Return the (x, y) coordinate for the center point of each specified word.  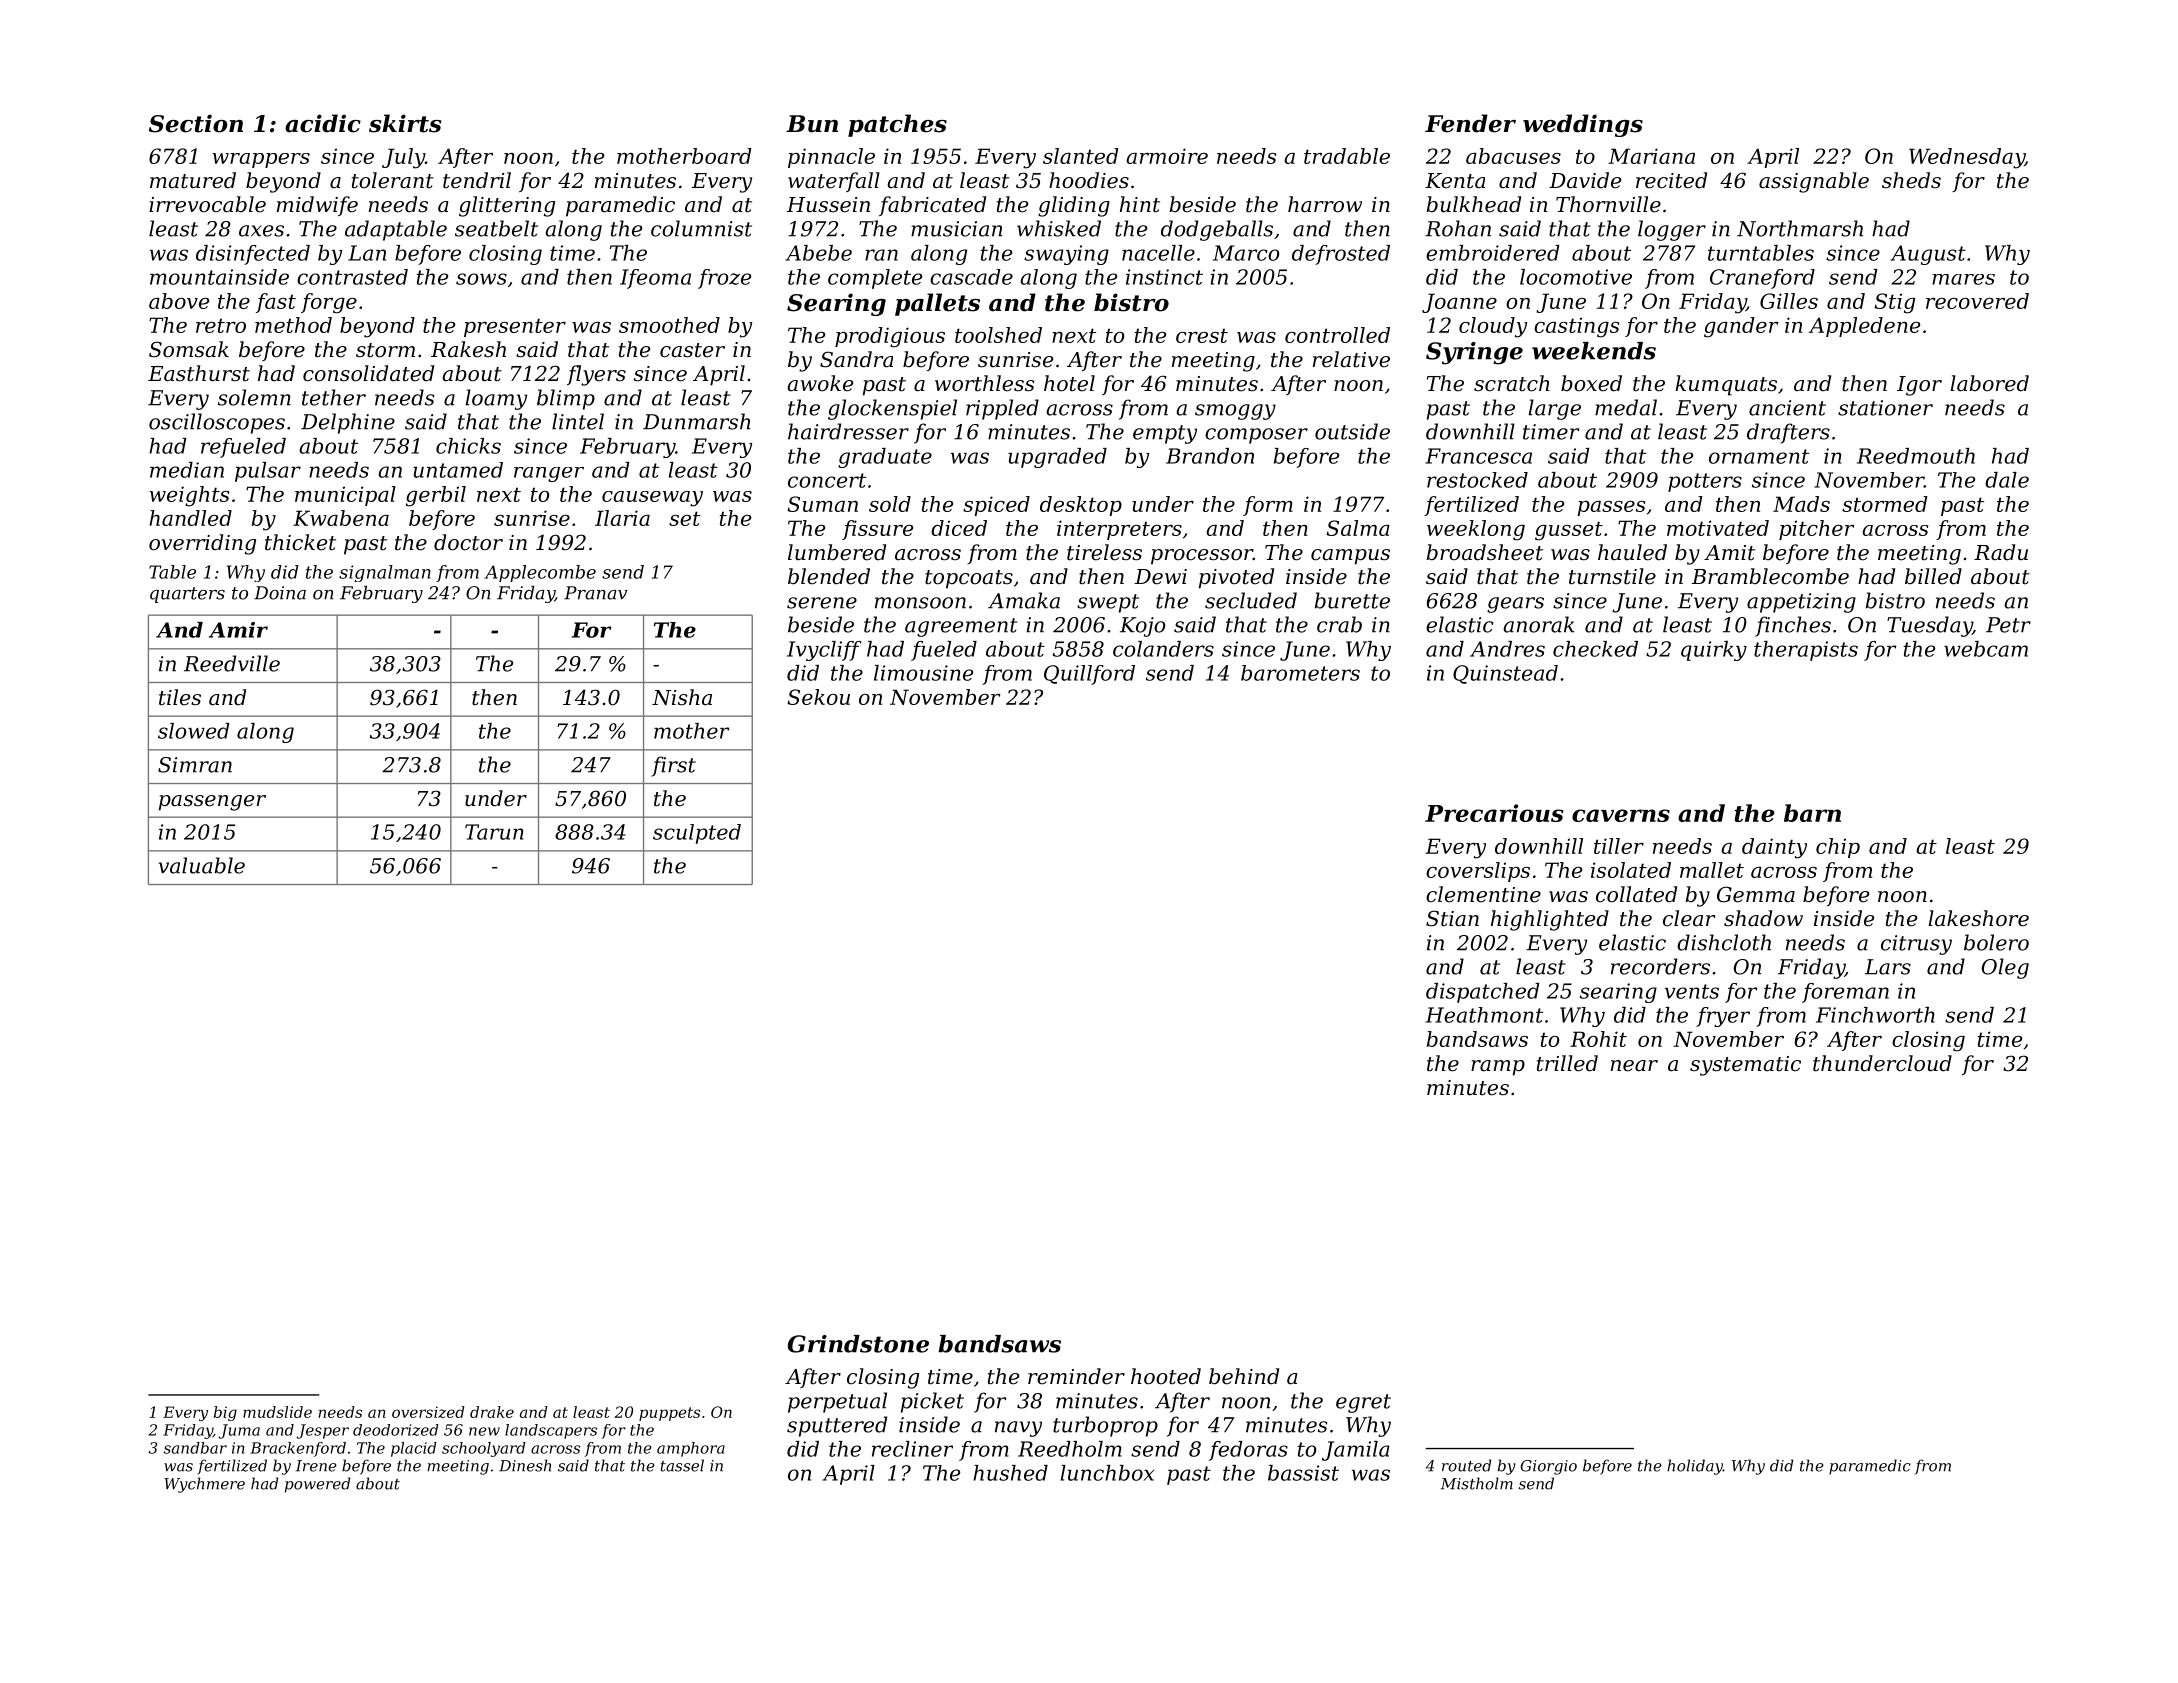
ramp (1498, 1068)
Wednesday (1967, 158)
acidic (323, 123)
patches (897, 125)
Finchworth (1875, 1015)
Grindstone (858, 1344)
